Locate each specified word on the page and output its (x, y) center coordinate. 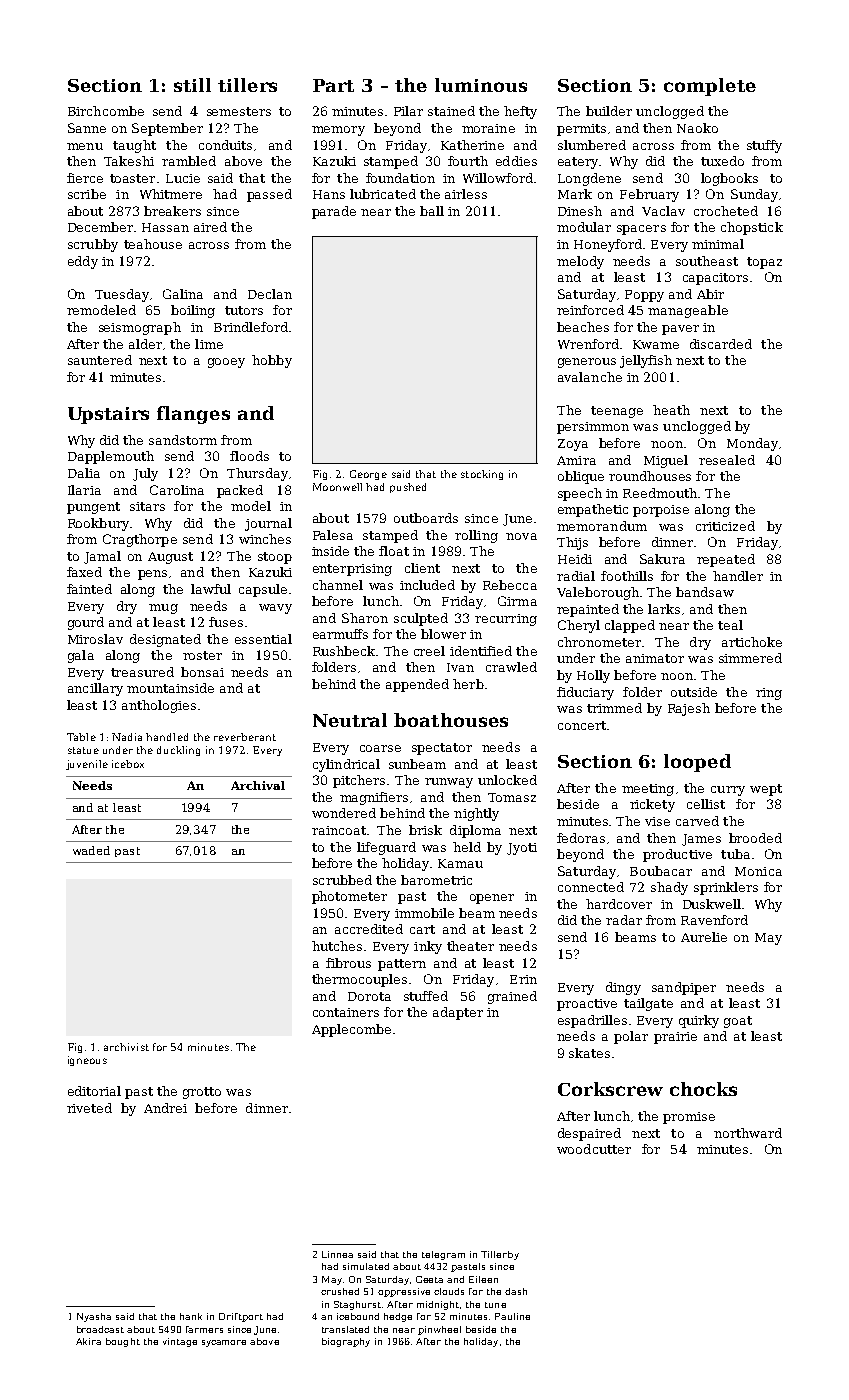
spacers (641, 230)
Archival (258, 785)
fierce (85, 178)
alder (145, 344)
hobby (272, 361)
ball (432, 211)
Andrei (165, 1108)
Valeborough (599, 593)
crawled (511, 667)
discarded (721, 344)
